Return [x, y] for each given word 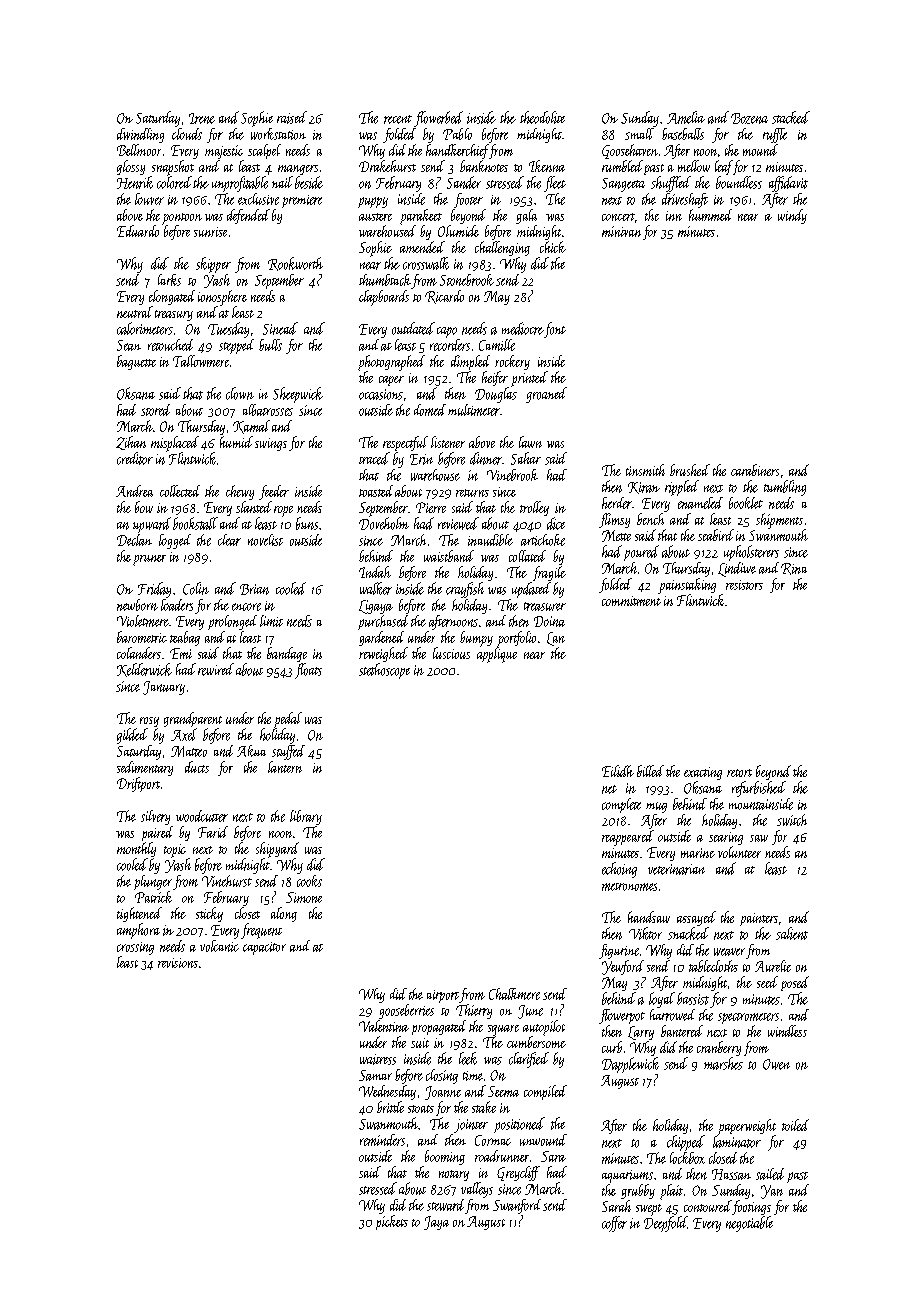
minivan [621, 231]
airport [443, 996]
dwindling [140, 135]
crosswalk [426, 263]
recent [398, 119]
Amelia [686, 117]
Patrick [153, 897]
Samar [375, 1075]
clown [240, 393]
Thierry [474, 1011]
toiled [795, 1125]
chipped [686, 1143]
